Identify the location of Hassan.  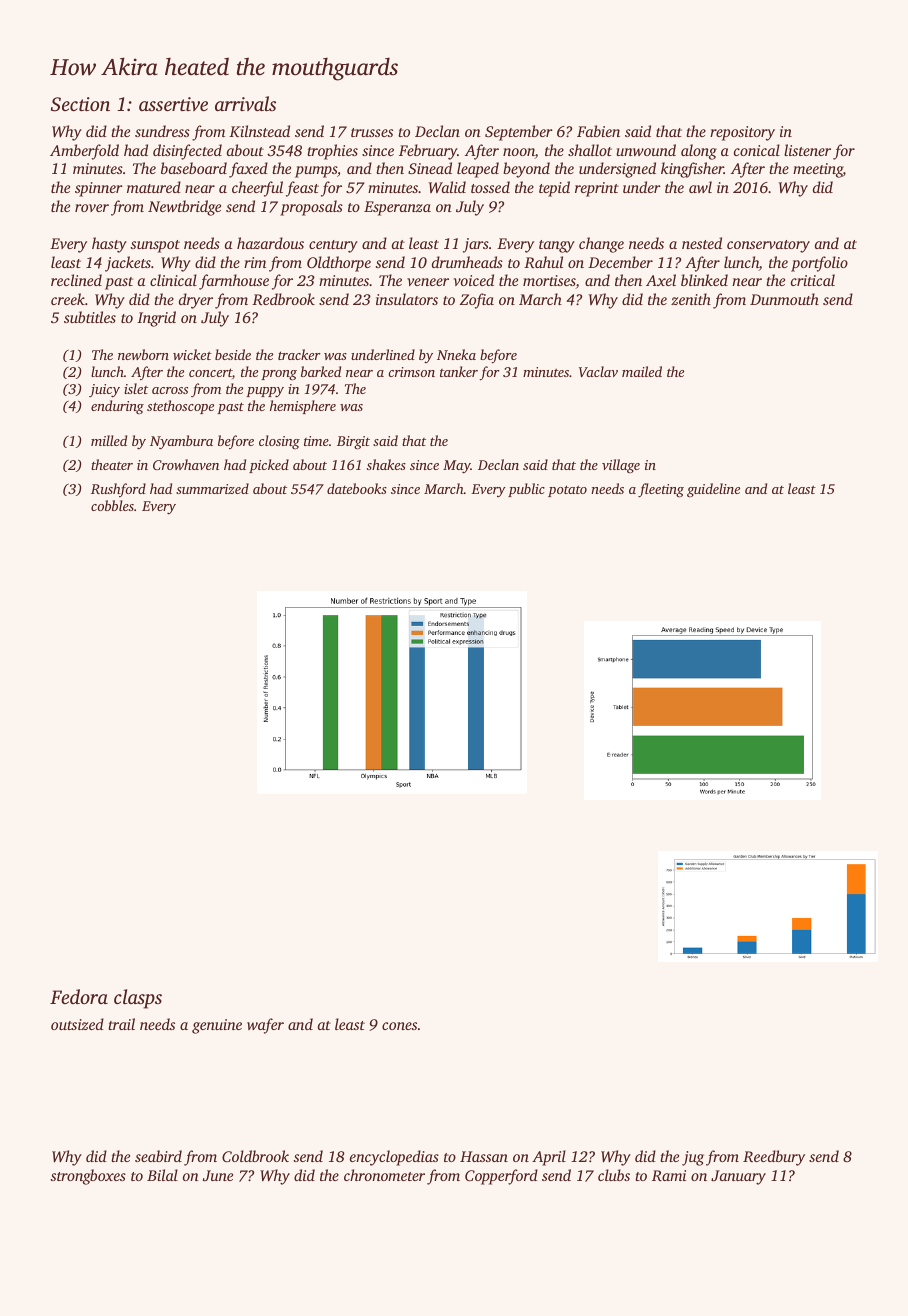
(484, 1156).
